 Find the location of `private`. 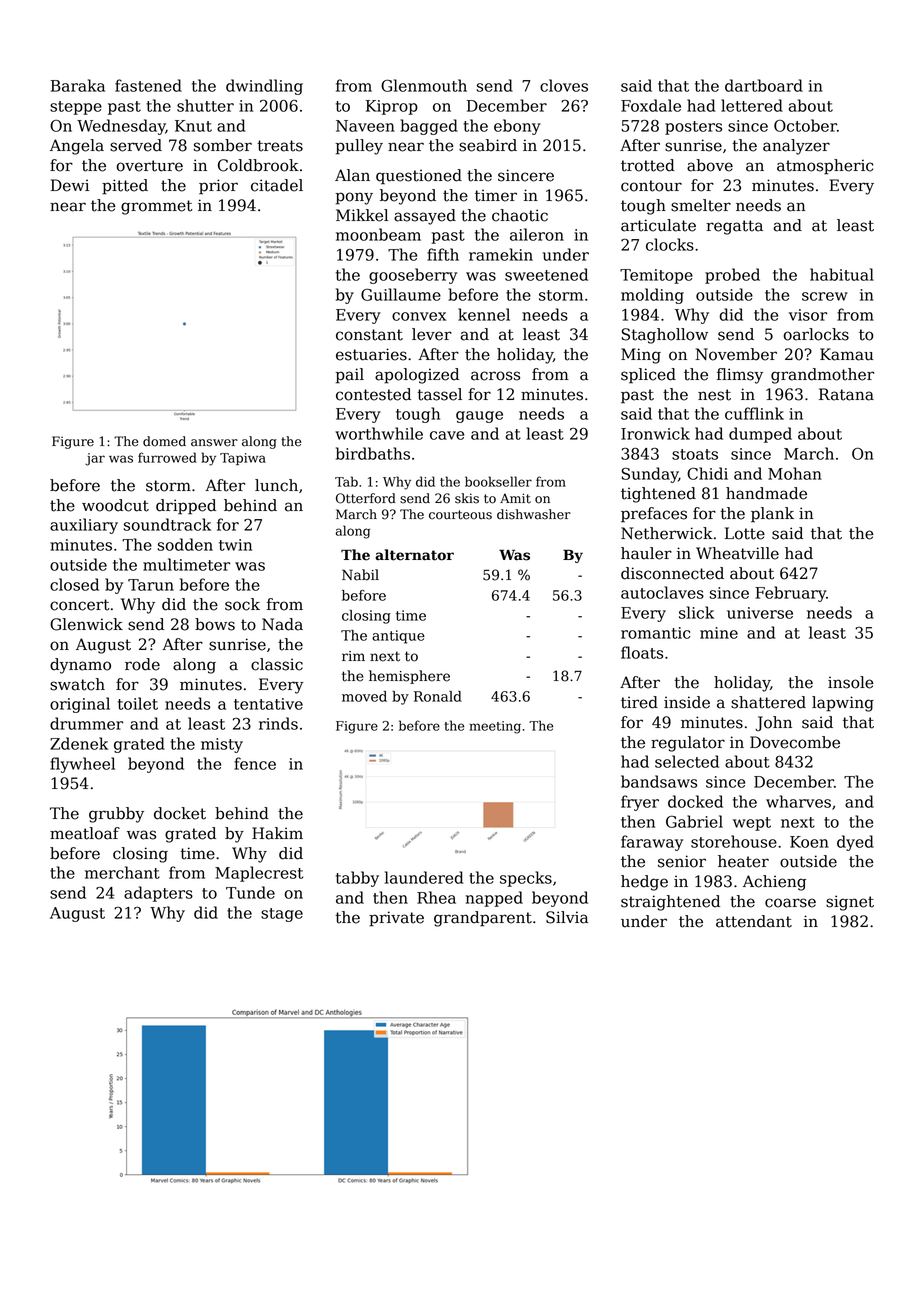

private is located at coordinates (396, 919).
